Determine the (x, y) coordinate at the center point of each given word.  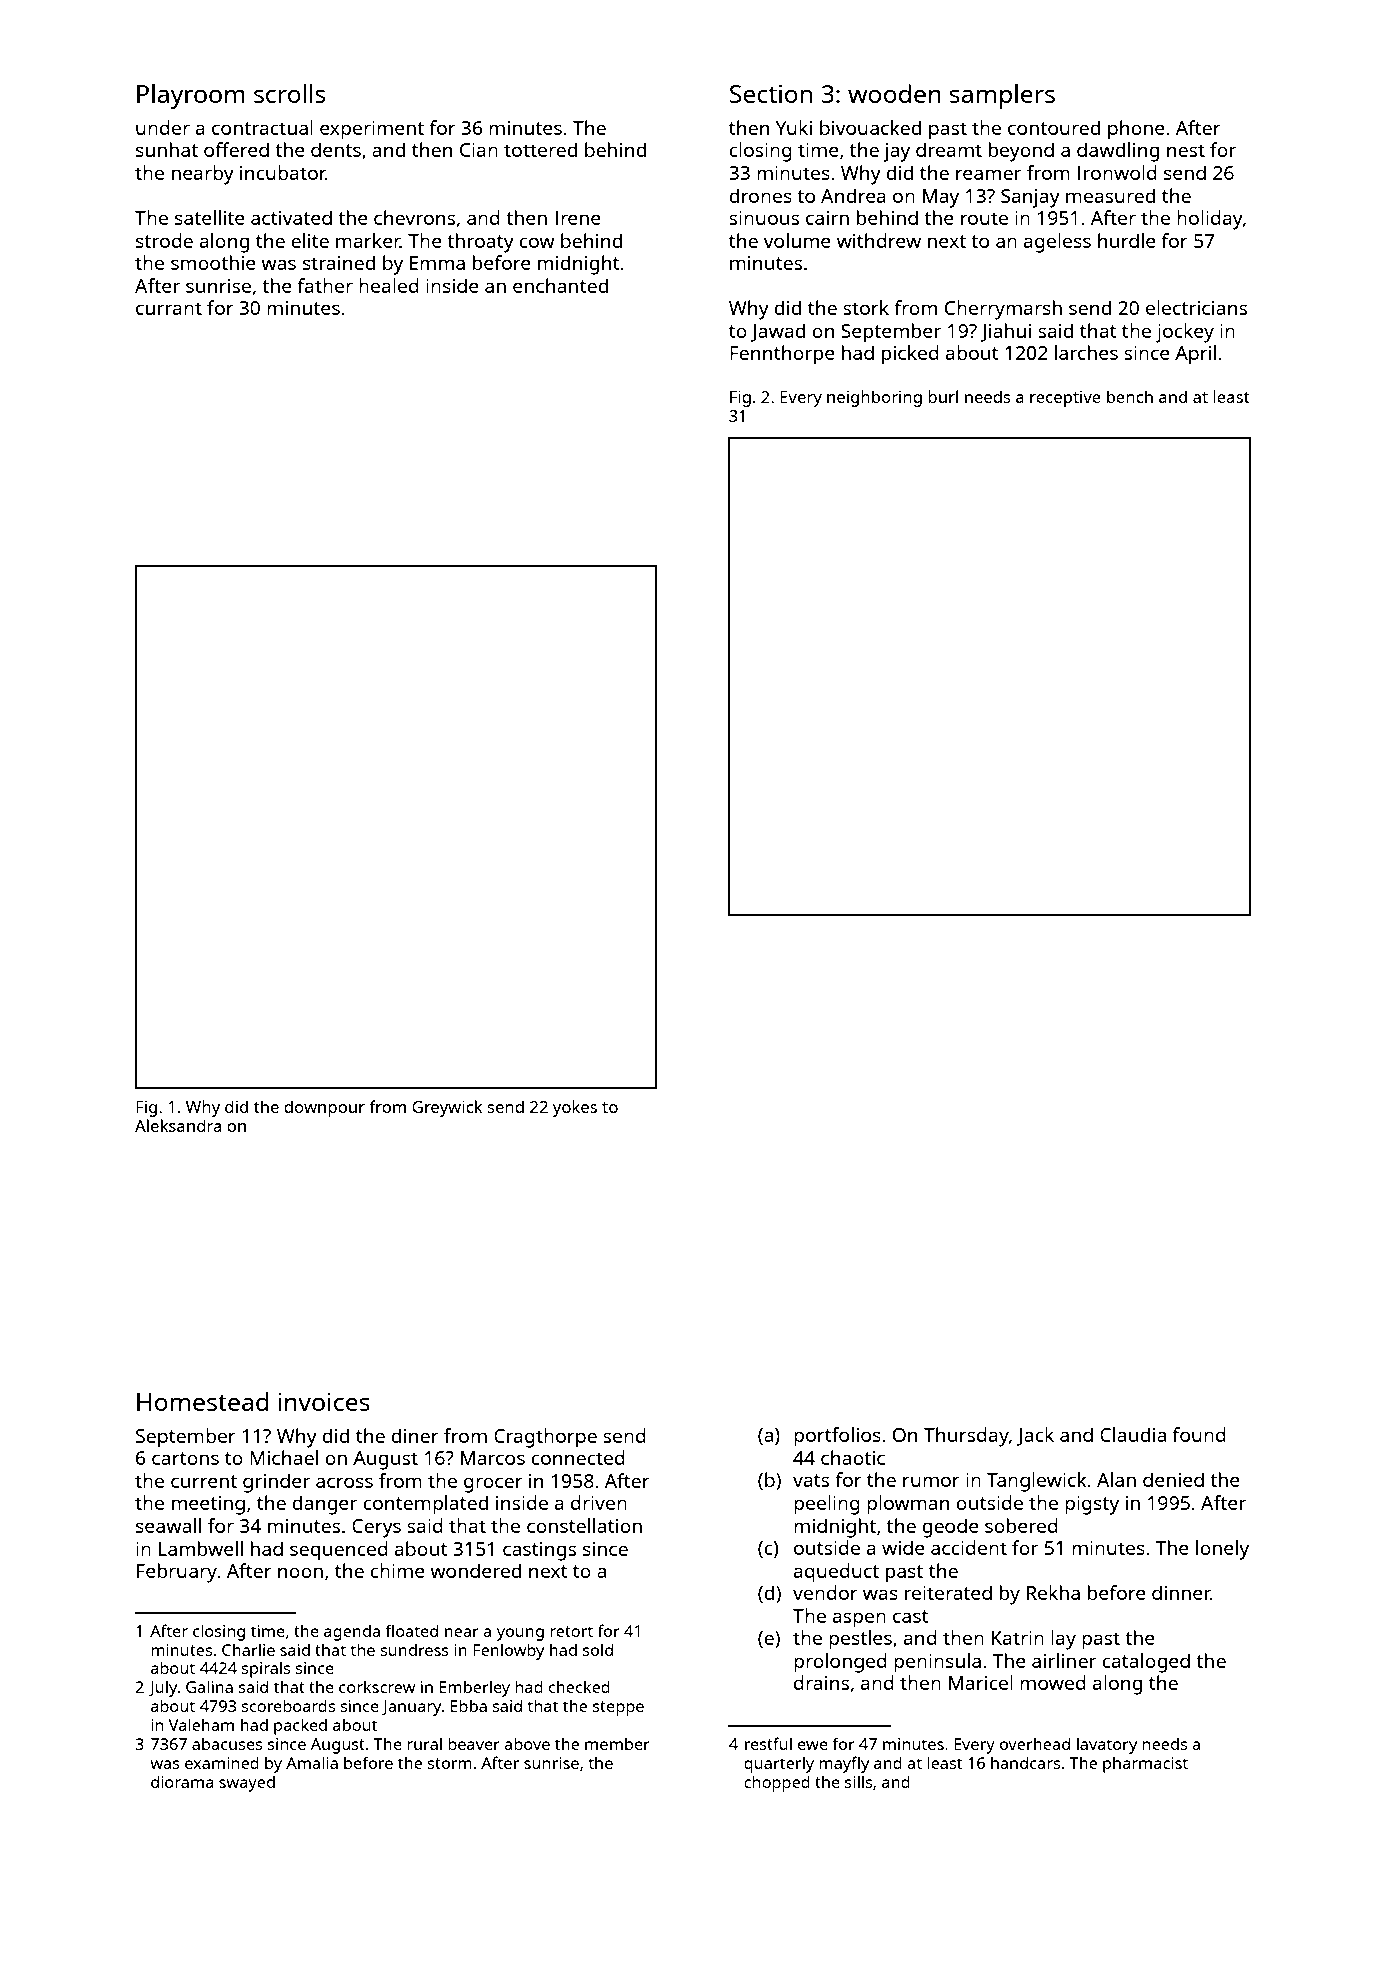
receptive (1065, 399)
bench (1130, 396)
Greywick (447, 1108)
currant (169, 308)
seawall (168, 1525)
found (1199, 1434)
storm (450, 1763)
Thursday (966, 1437)
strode (164, 240)
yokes (575, 1108)
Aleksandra (178, 1125)
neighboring (874, 398)
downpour (324, 1108)
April (1195, 355)
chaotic (853, 1457)
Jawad (777, 332)
